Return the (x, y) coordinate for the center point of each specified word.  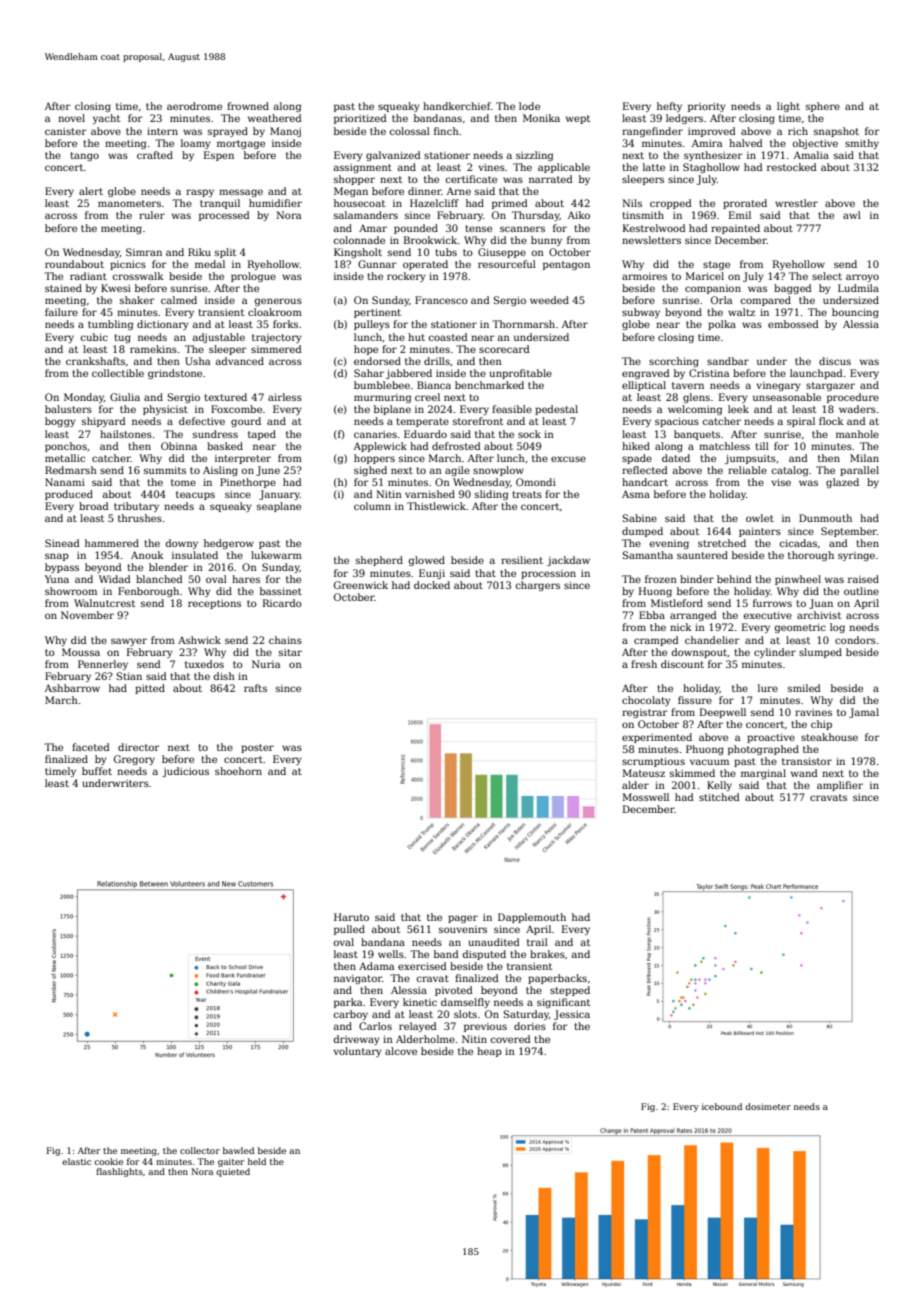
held (257, 1161)
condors (855, 640)
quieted (233, 1172)
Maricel (705, 276)
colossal (410, 131)
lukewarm (276, 555)
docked (432, 585)
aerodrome (194, 106)
